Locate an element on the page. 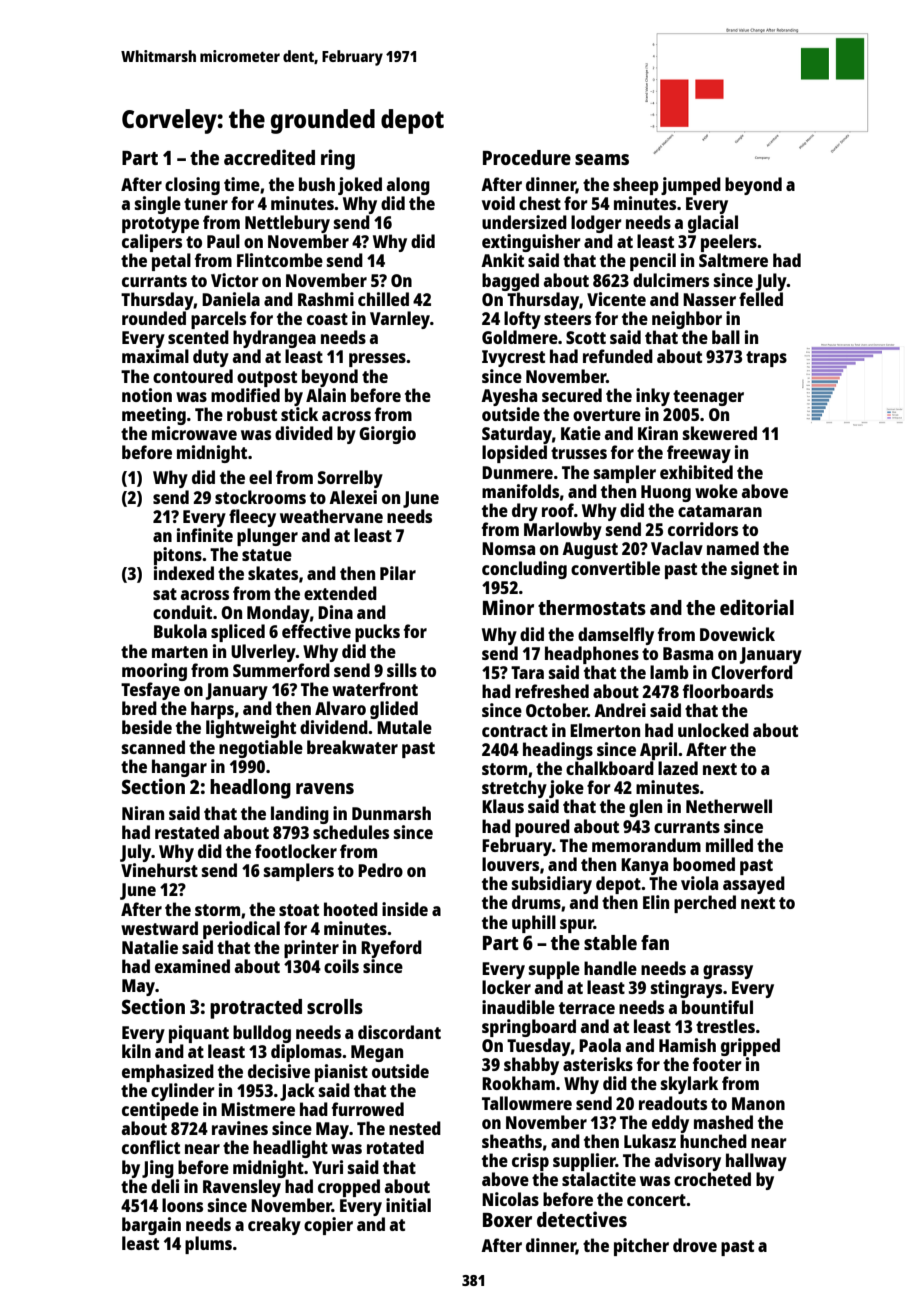 The image size is (924, 1314). Procedure is located at coordinates (527, 157).
